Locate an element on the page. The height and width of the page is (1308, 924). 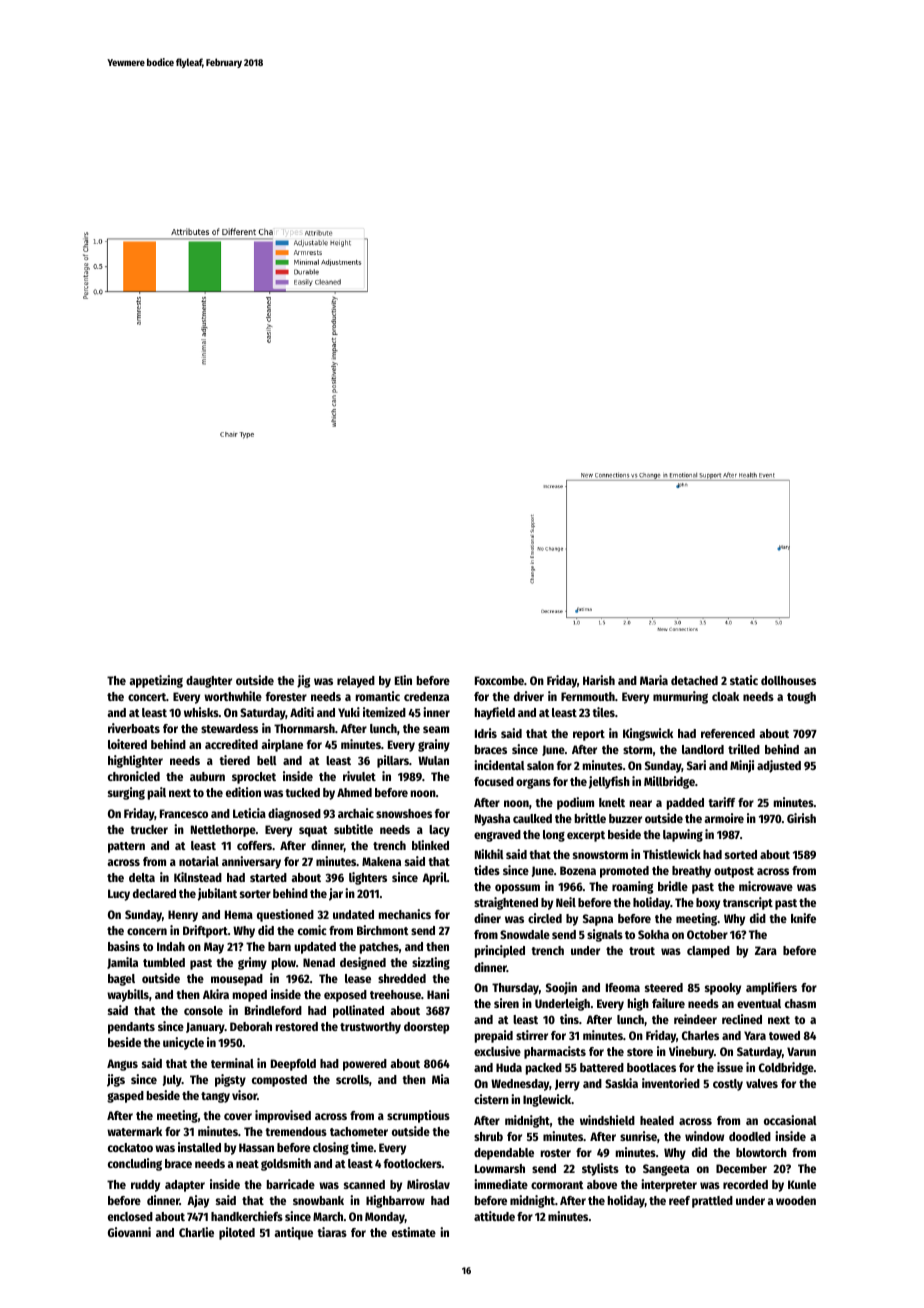
Soojin is located at coordinates (561, 988).
